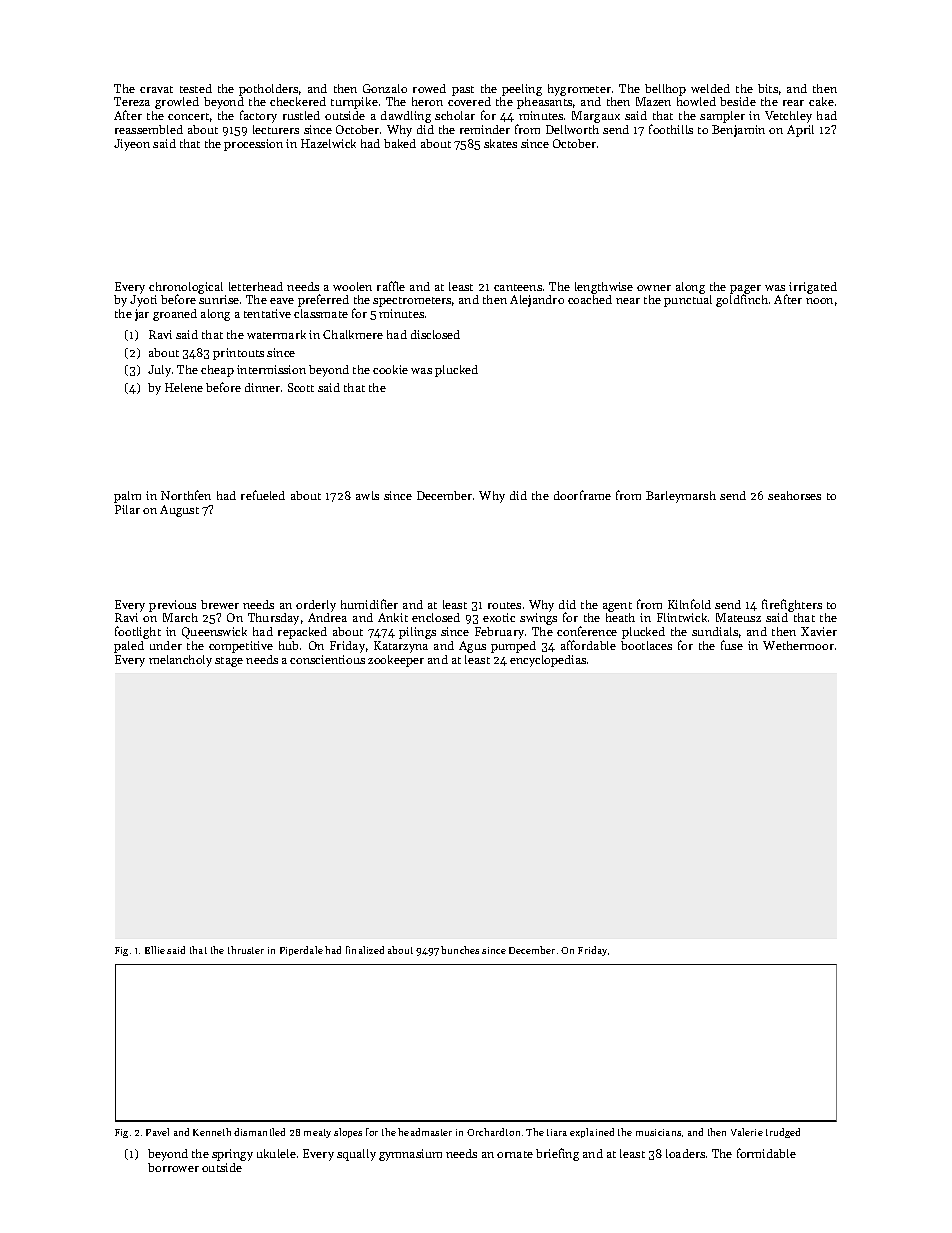  What do you see at coordinates (173, 1167) in the image?
I see `borrower` at bounding box center [173, 1167].
